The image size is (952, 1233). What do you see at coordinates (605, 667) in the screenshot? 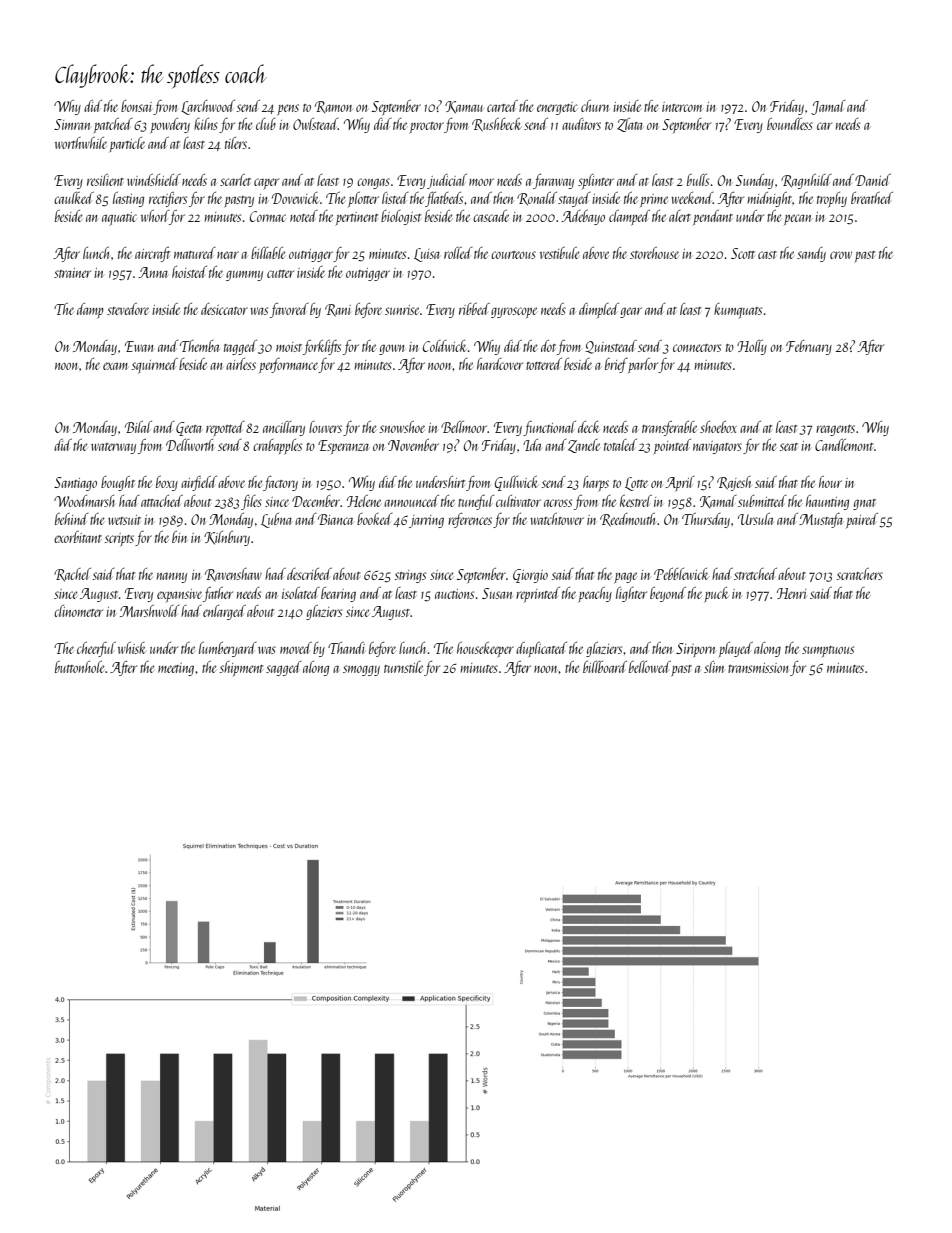
I see `billboard` at bounding box center [605, 667].
